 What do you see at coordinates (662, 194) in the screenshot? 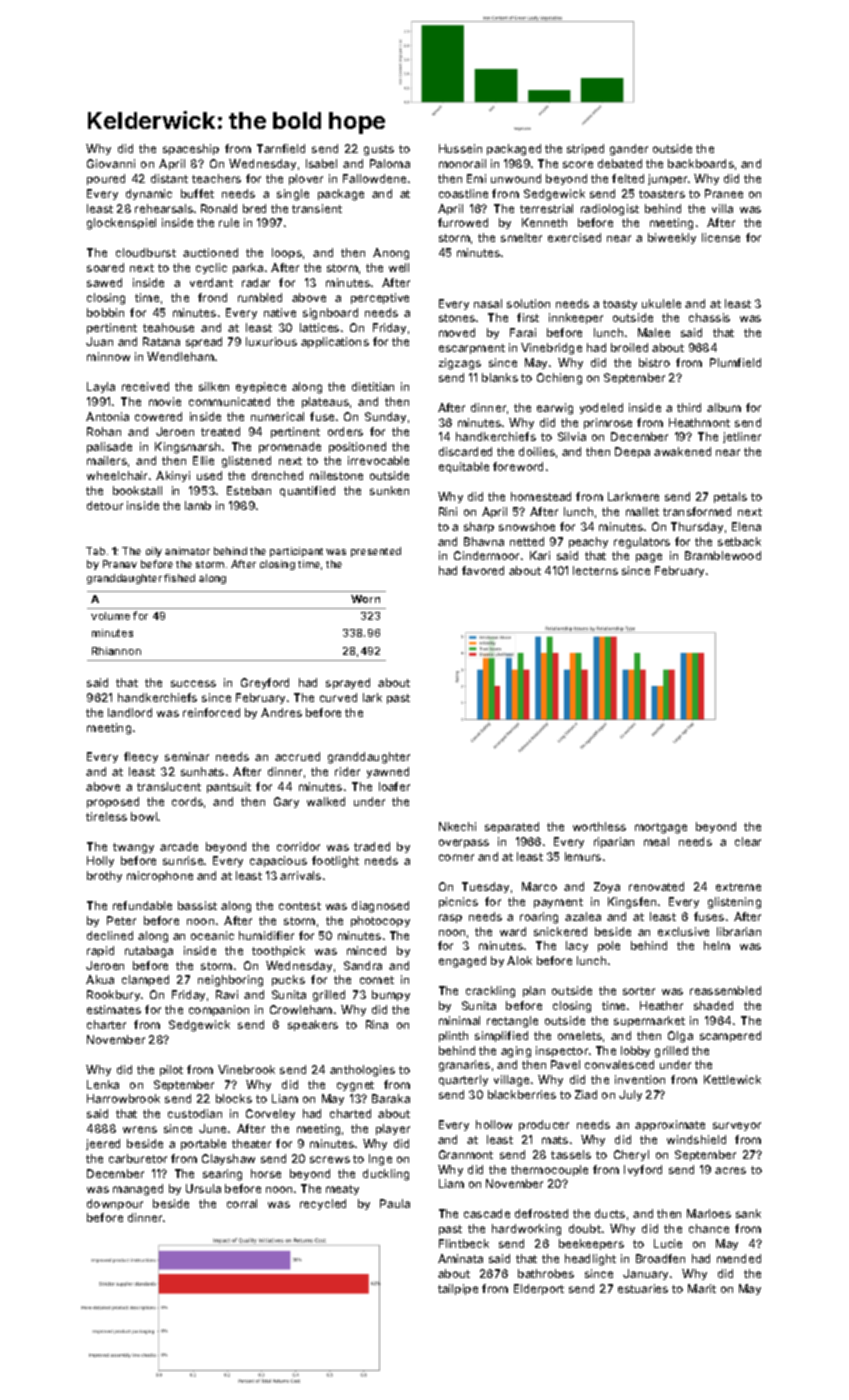
I see `toasters` at bounding box center [662, 194].
